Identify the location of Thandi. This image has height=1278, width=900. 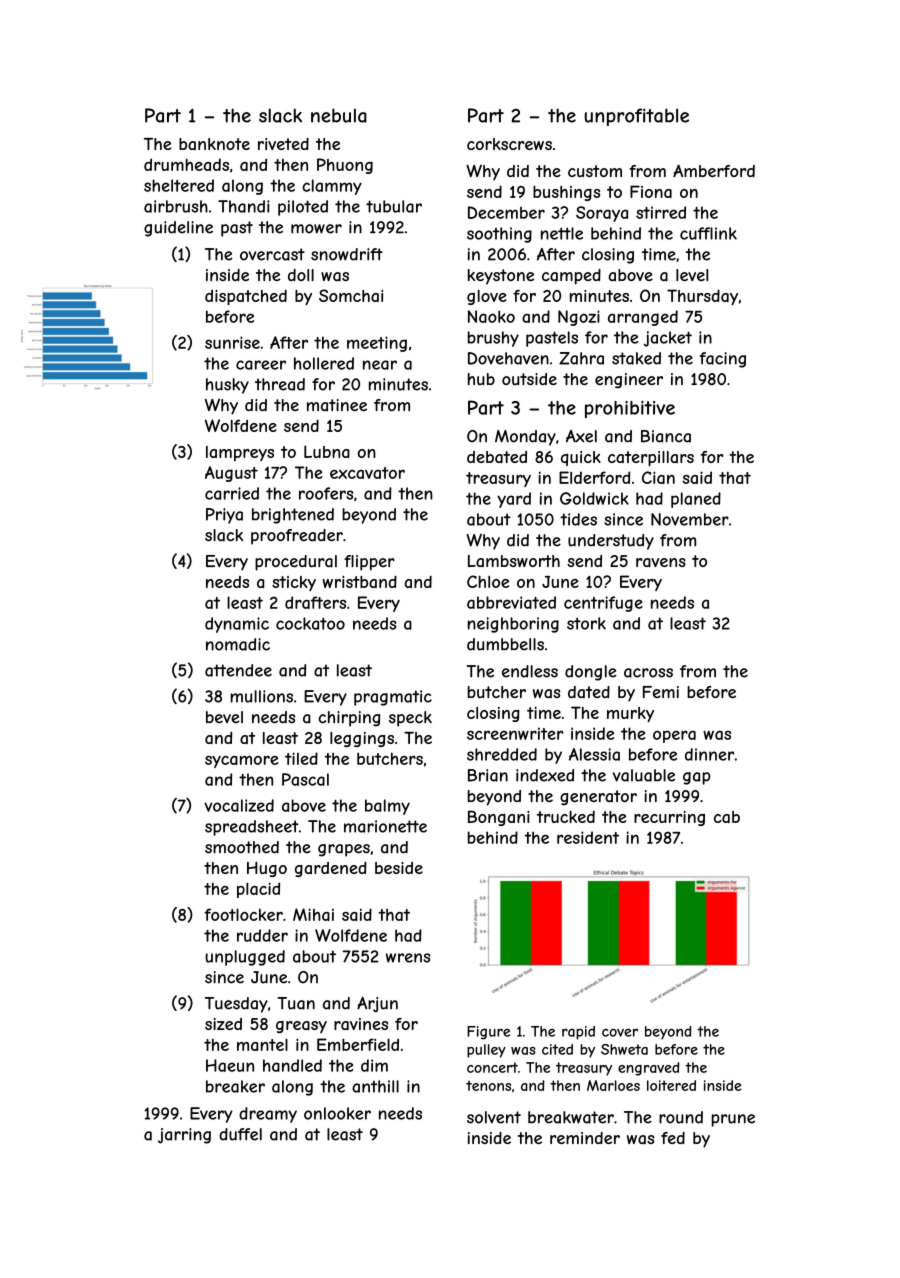
(244, 206).
